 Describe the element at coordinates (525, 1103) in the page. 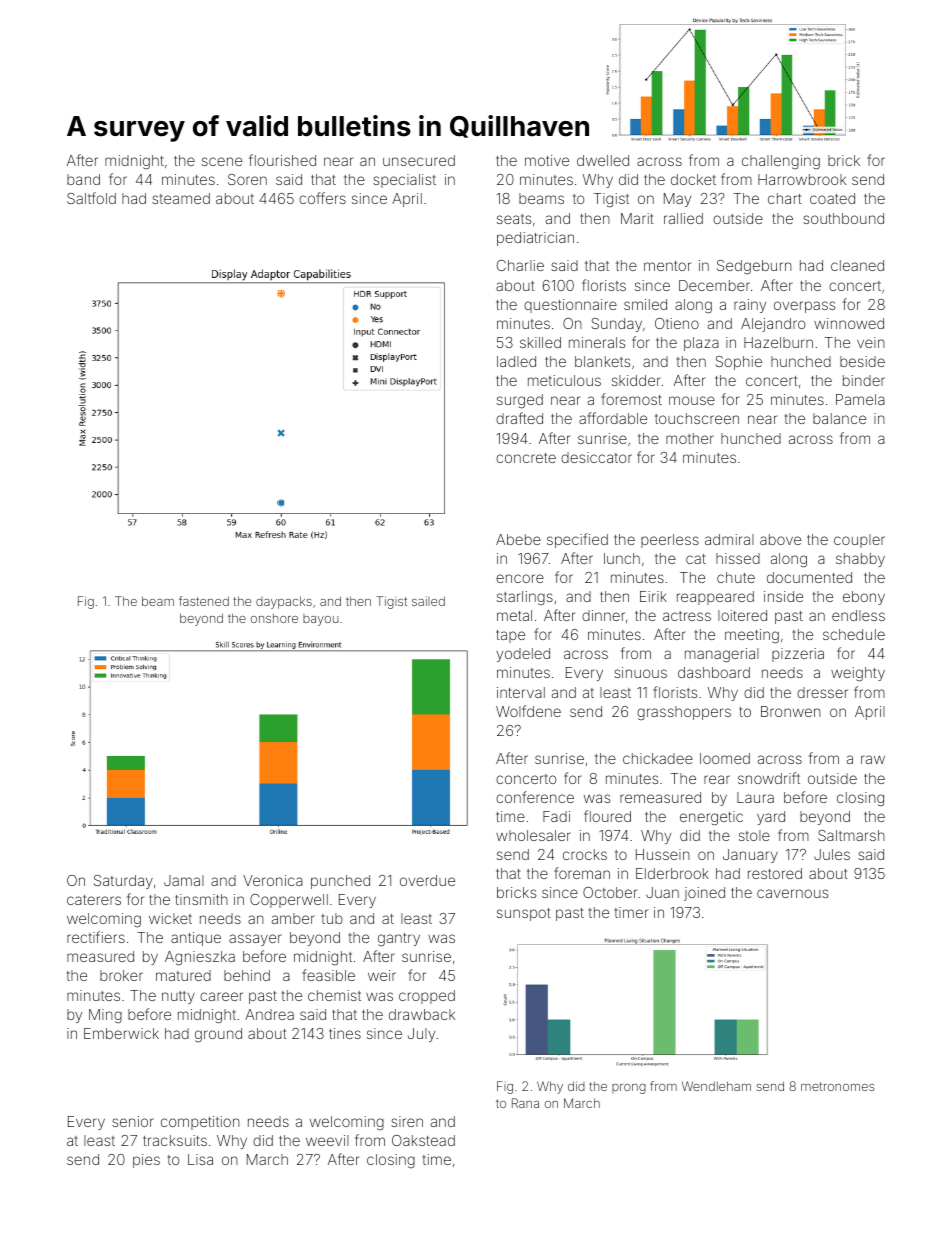

I see `Rana` at that location.
